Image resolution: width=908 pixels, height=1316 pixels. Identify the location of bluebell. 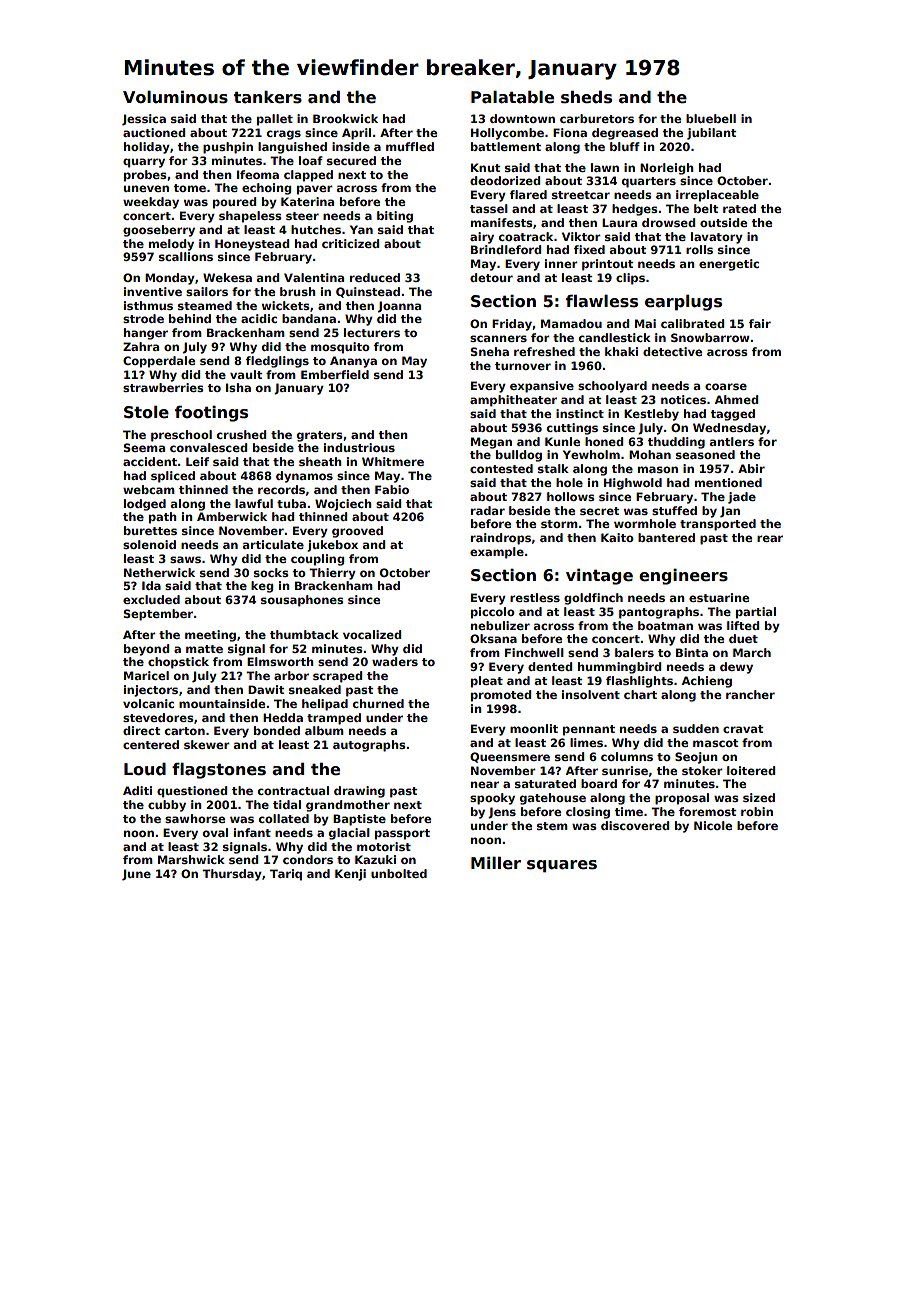
(711, 118).
